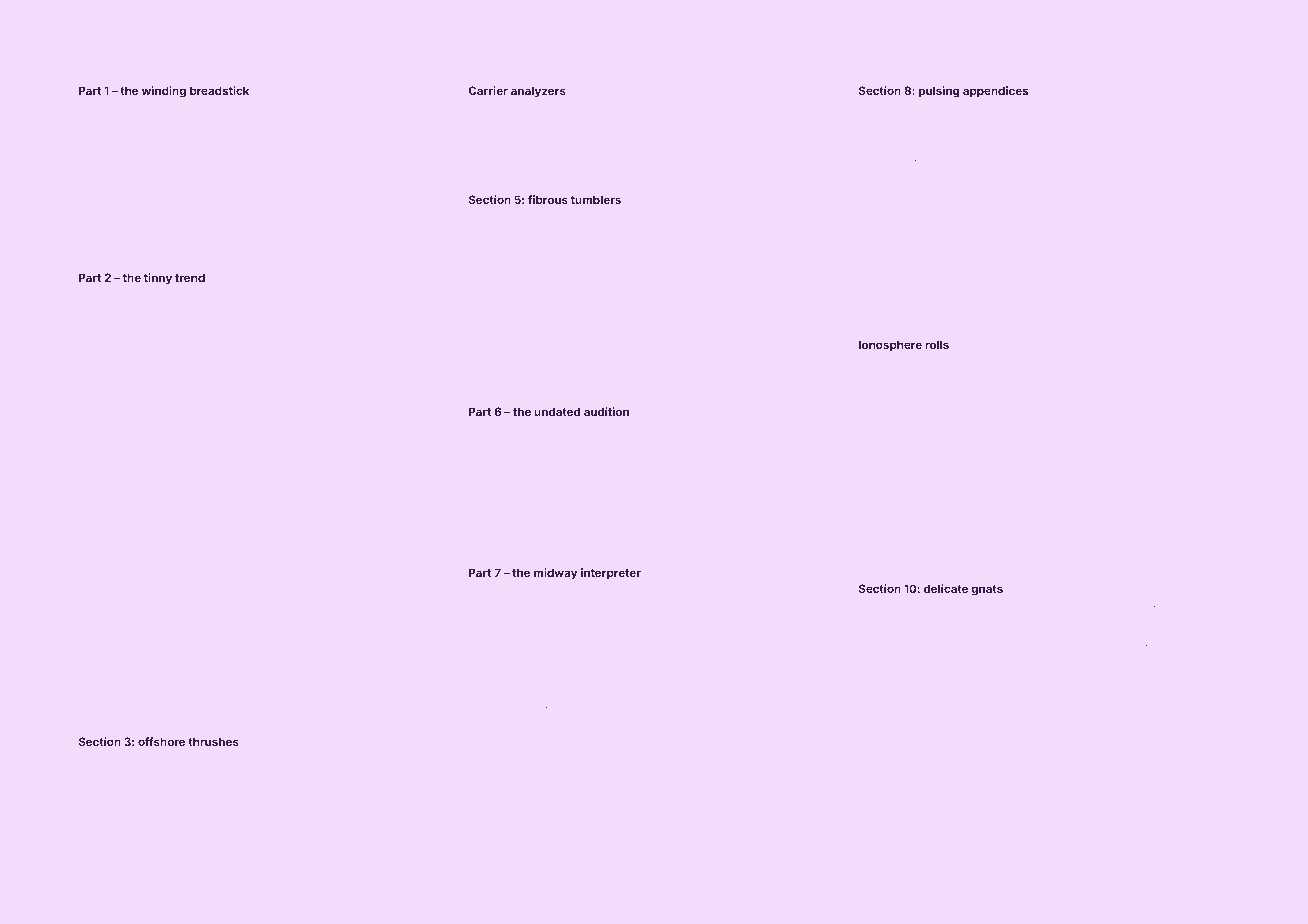 The image size is (1308, 924). Describe the element at coordinates (1178, 234) in the screenshot. I see `Simone` at that location.
